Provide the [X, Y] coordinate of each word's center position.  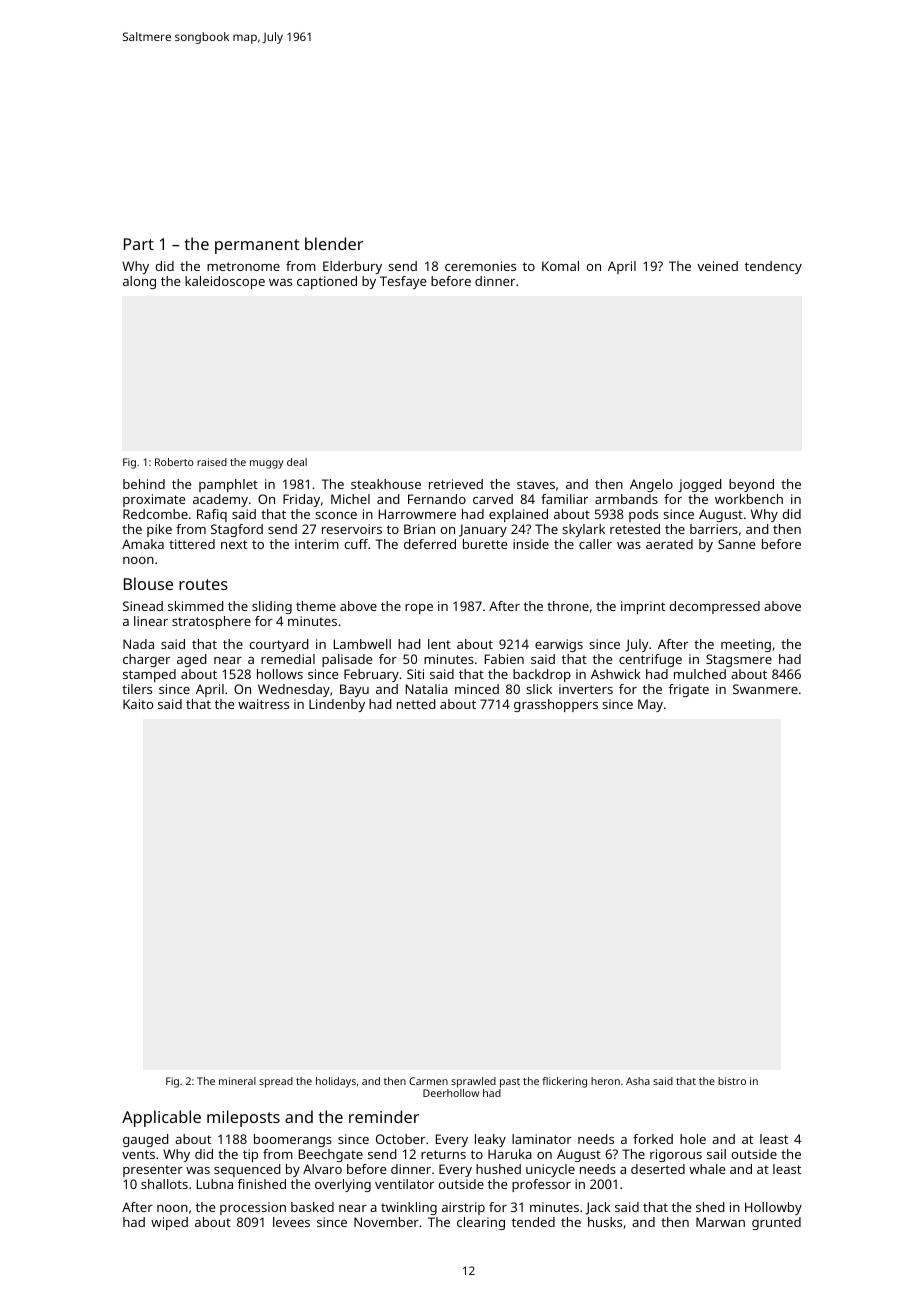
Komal [560, 266]
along [139, 282]
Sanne [736, 544]
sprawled [473, 1082]
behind [144, 484]
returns [443, 1154]
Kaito [138, 704]
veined [717, 266]
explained [518, 515]
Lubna [215, 1184]
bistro [732, 1081]
